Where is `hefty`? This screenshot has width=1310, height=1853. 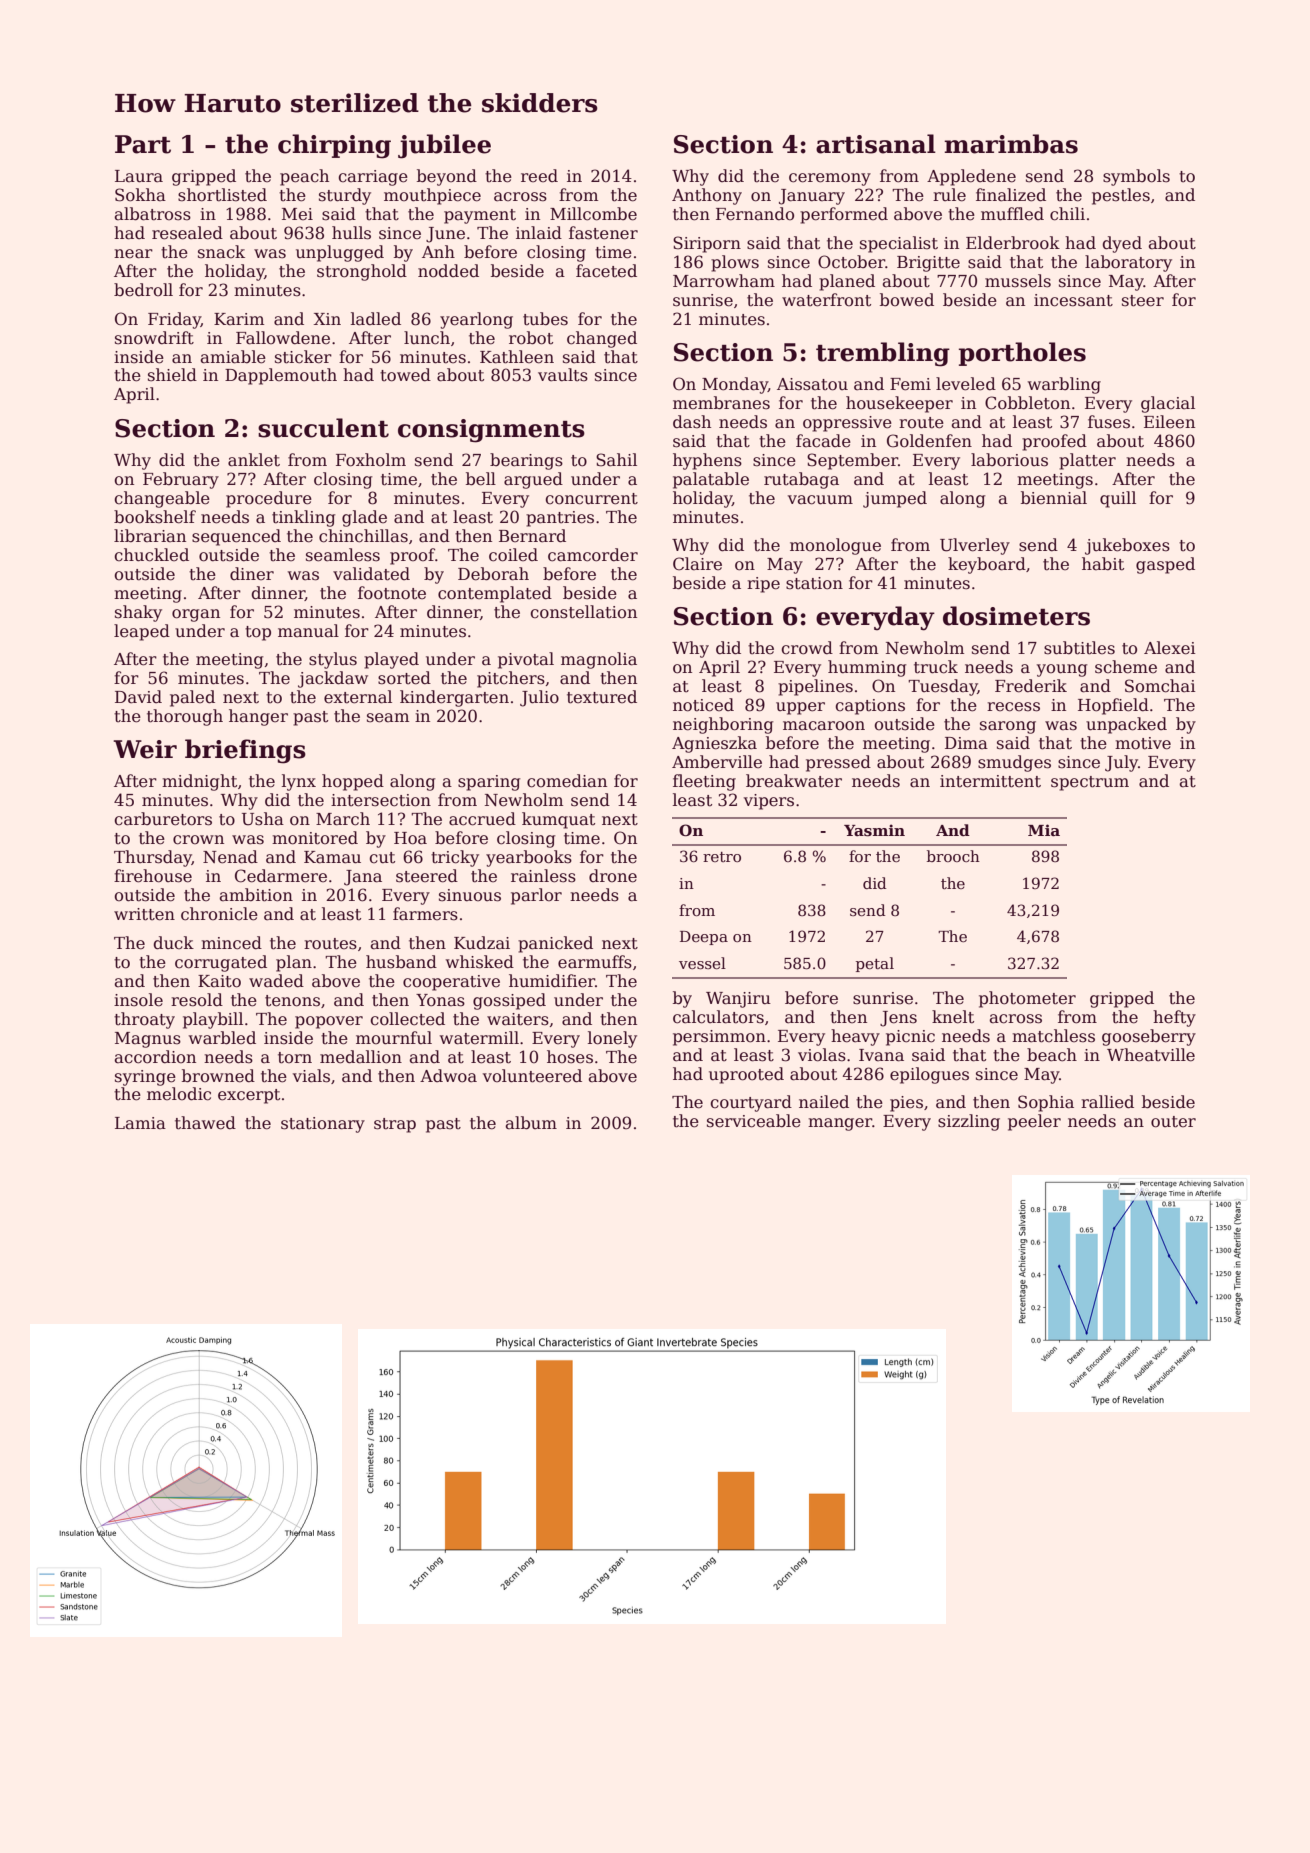 hefty is located at coordinates (1174, 1018).
